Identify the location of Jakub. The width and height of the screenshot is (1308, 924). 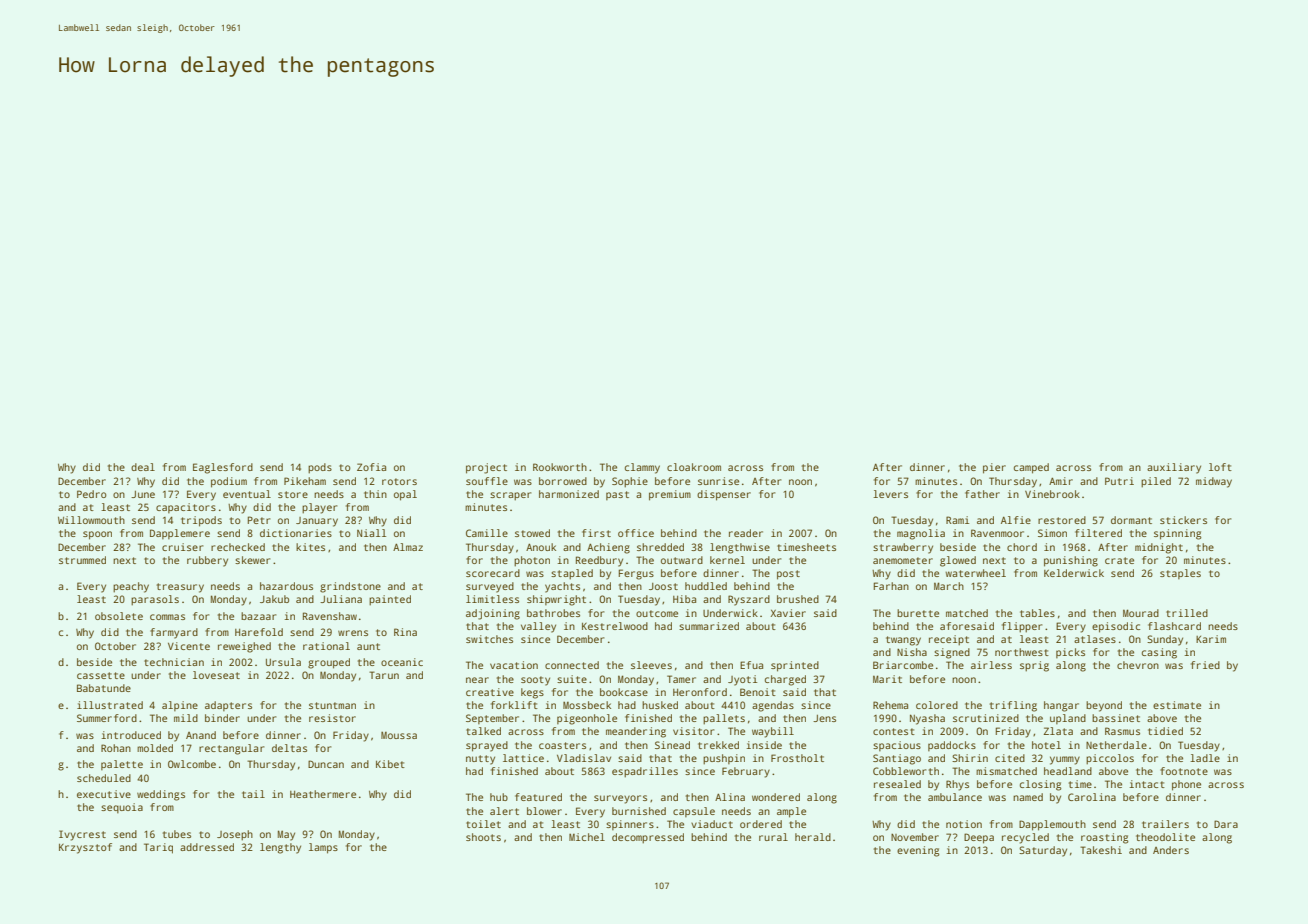
(274, 599).
